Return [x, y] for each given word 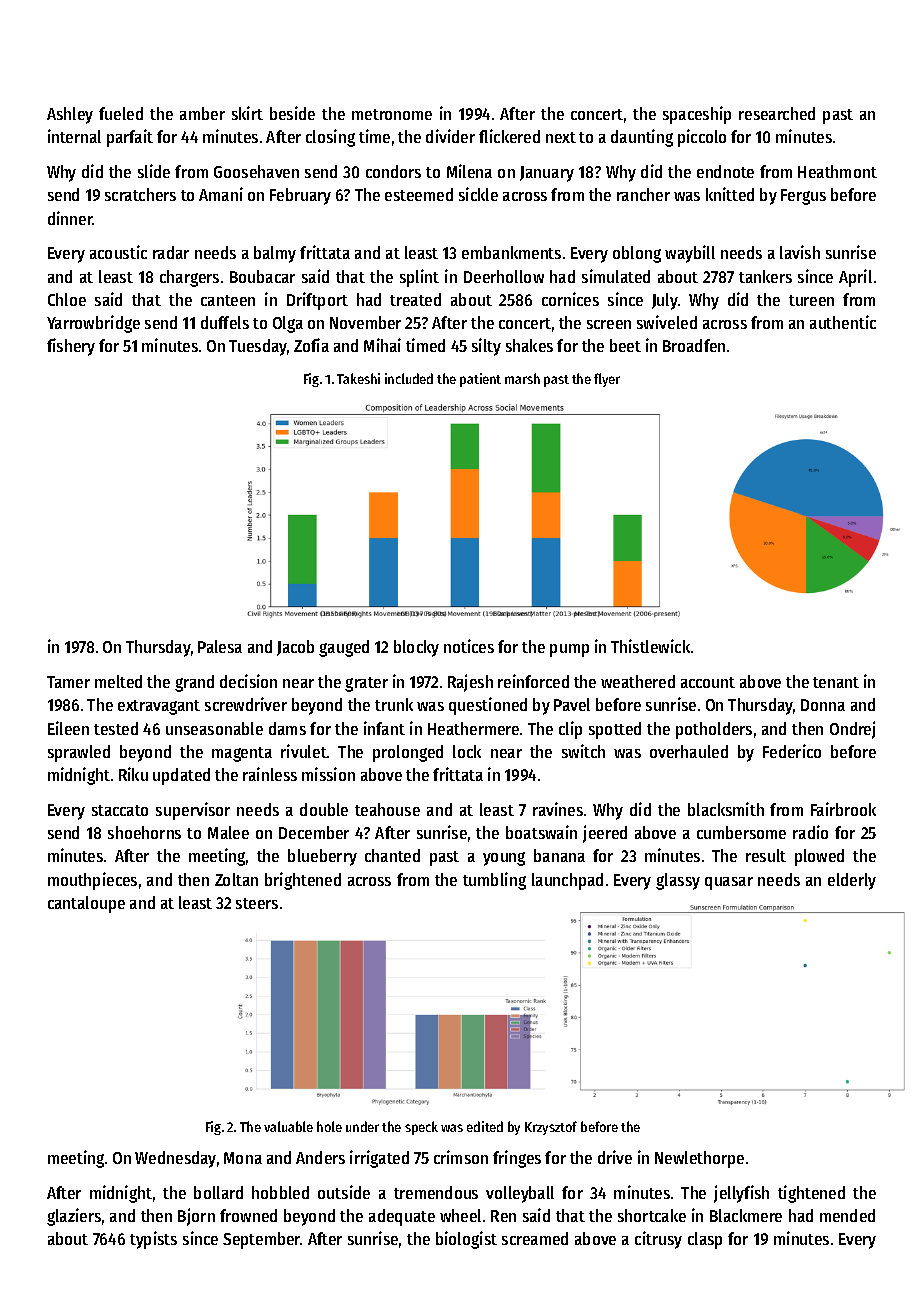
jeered [605, 834]
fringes [517, 1159]
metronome [392, 114]
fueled [121, 113]
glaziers [74, 1217]
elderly [852, 881]
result [766, 855]
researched [777, 113]
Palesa [220, 646]
